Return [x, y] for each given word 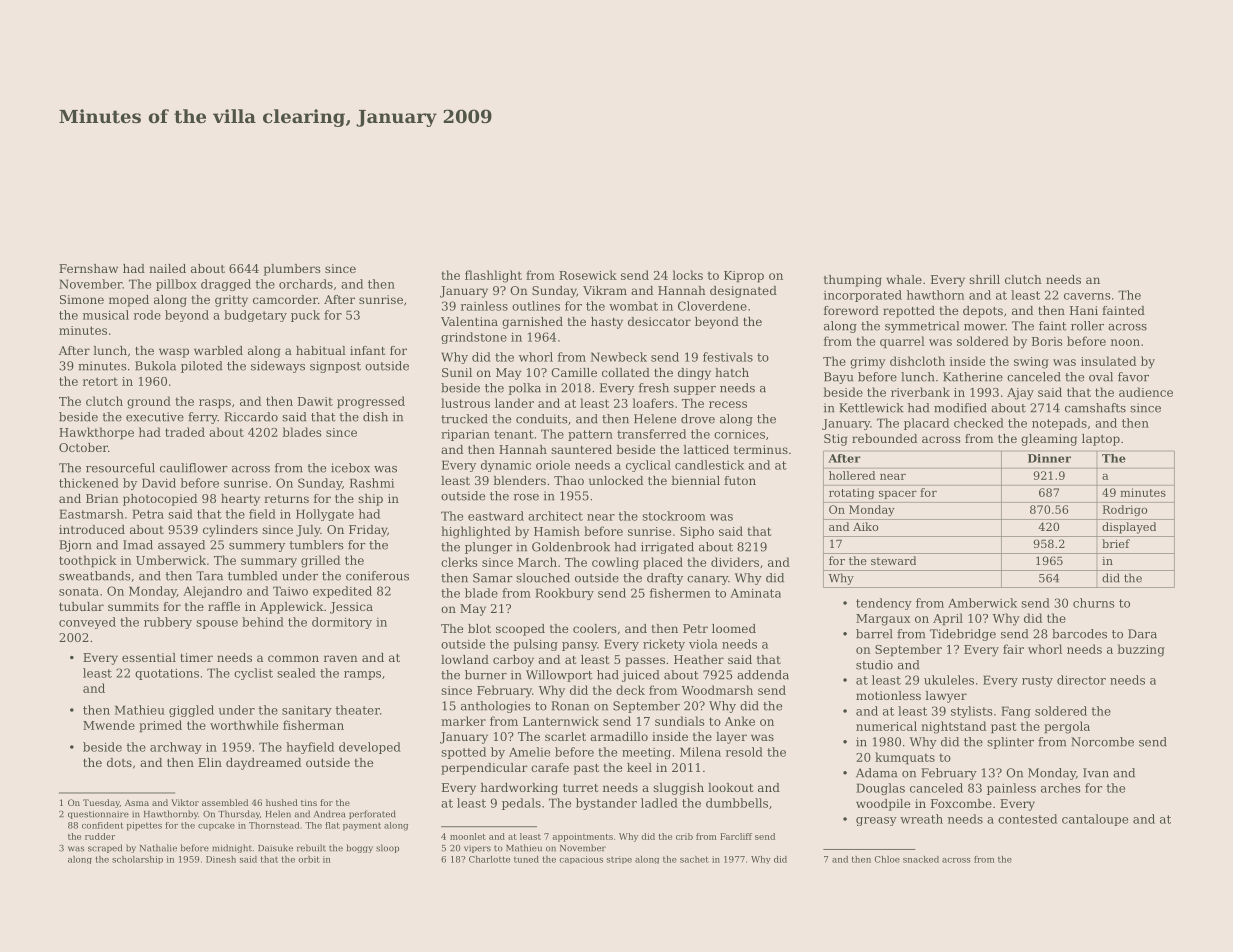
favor [1133, 377]
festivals [728, 357]
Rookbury [564, 594]
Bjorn [75, 546]
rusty [1037, 681]
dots [119, 762]
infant [367, 350]
